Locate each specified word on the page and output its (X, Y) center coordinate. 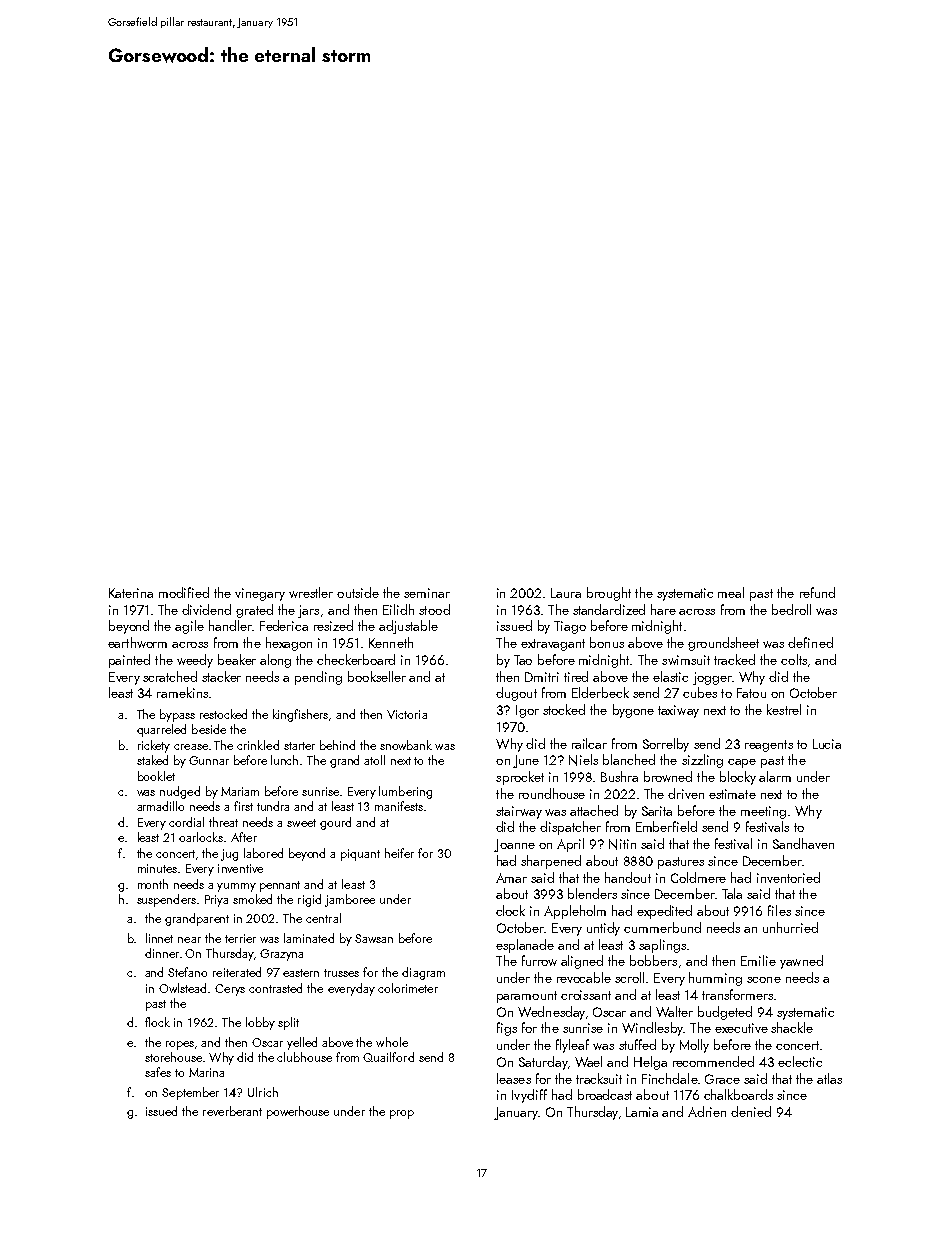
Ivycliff (529, 1096)
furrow (539, 960)
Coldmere (698, 877)
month (153, 884)
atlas (829, 1078)
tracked (734, 659)
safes (158, 1072)
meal (731, 592)
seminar (427, 593)
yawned (801, 962)
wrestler (311, 592)
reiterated (237, 972)
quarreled (161, 730)
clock (510, 910)
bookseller (377, 676)
